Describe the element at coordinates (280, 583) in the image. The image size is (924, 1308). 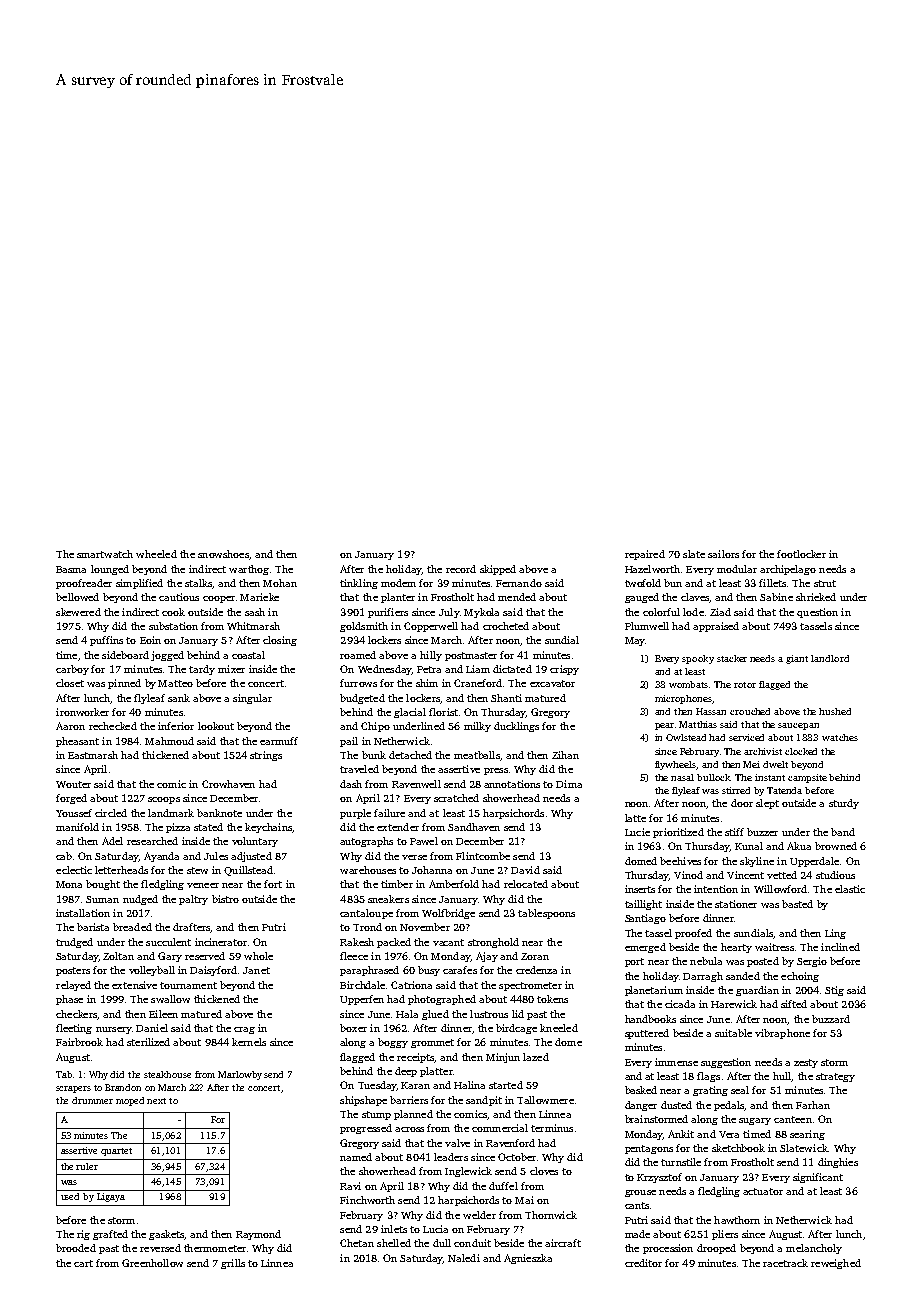
I see `Mohan` at that location.
